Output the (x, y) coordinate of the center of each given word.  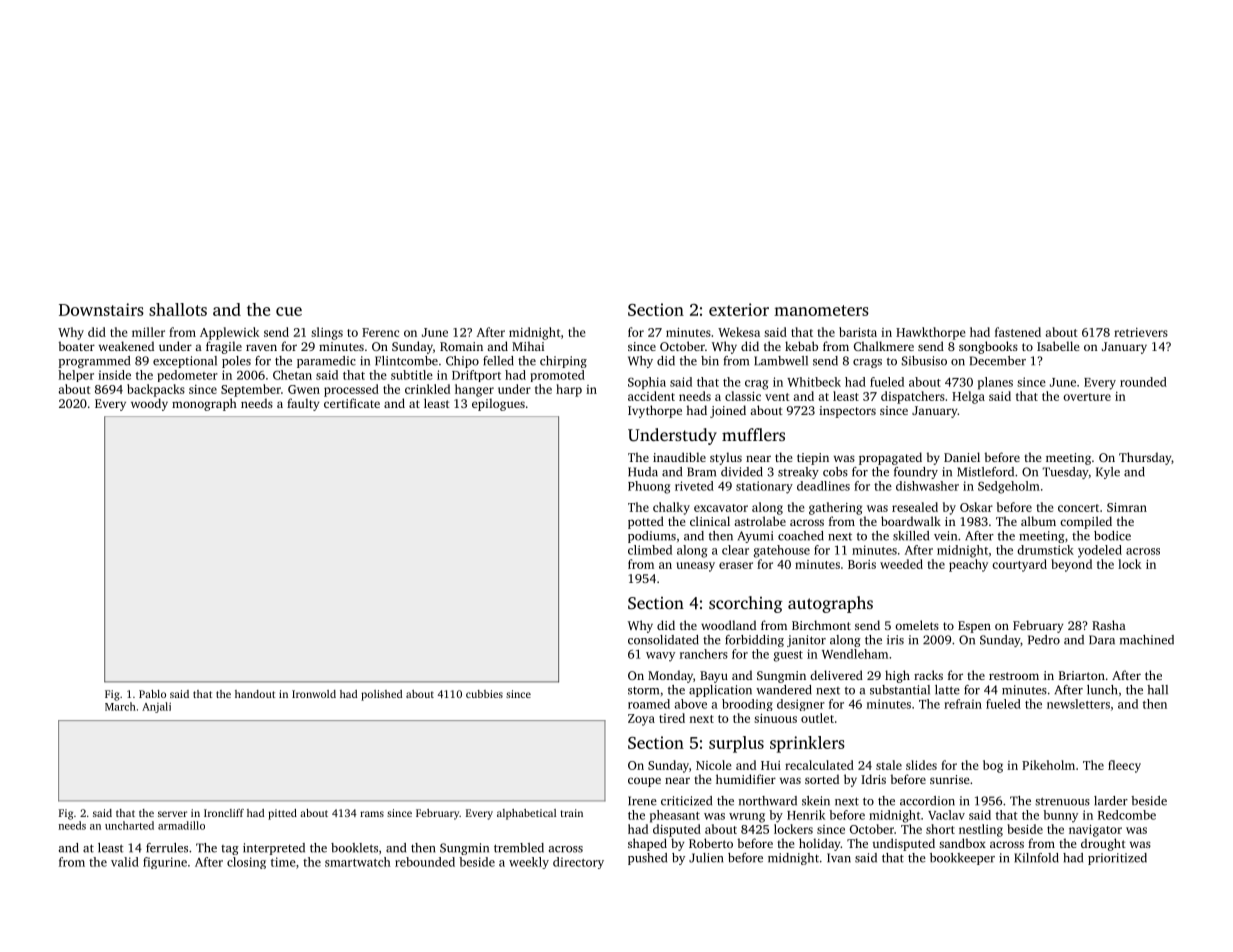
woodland (728, 625)
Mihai (528, 346)
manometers (821, 310)
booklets (354, 848)
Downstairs (101, 309)
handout (255, 694)
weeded (901, 564)
